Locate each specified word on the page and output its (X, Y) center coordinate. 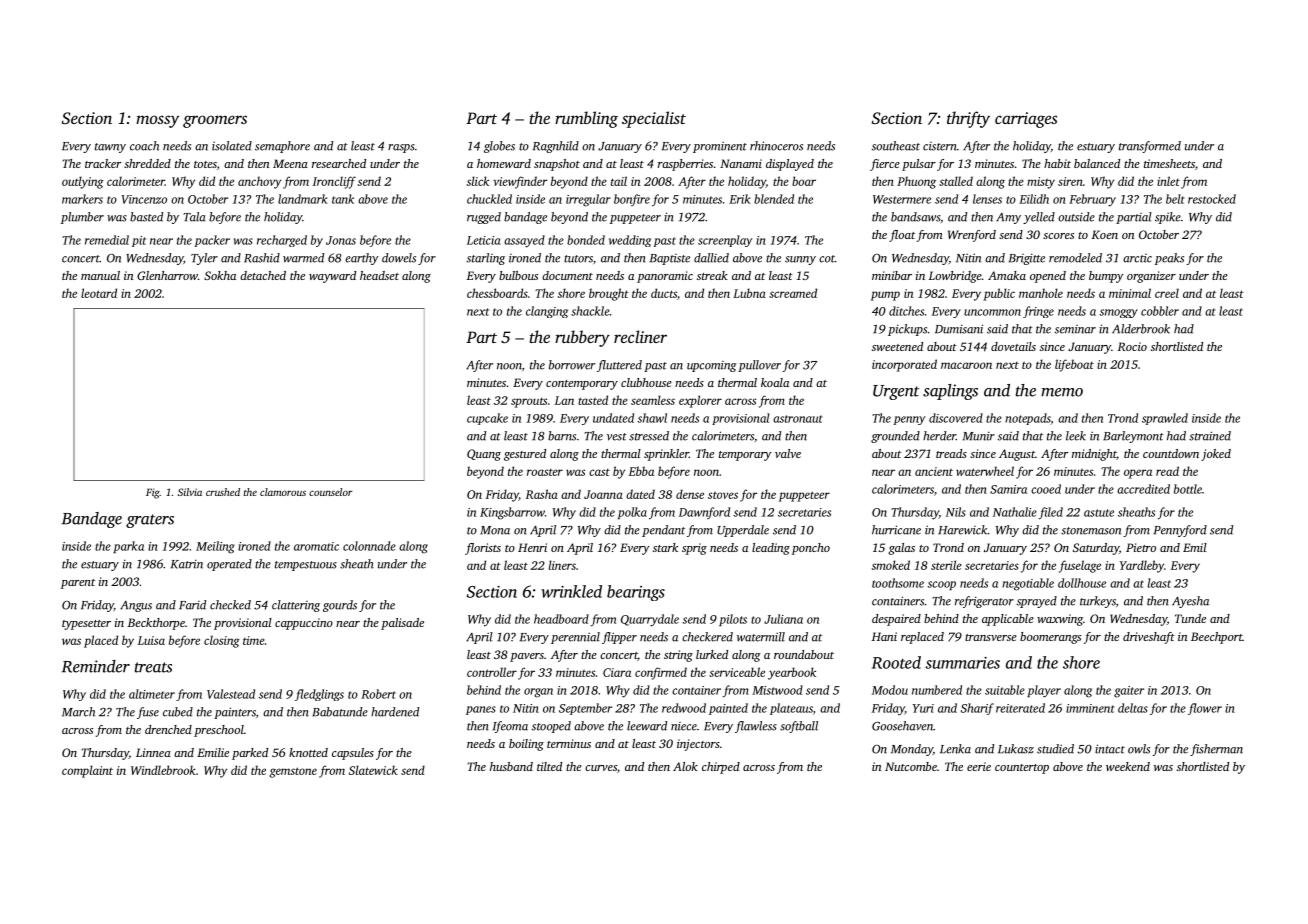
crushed (223, 492)
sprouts (529, 403)
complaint (87, 771)
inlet (1168, 181)
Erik (739, 199)
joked (1216, 455)
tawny (110, 148)
